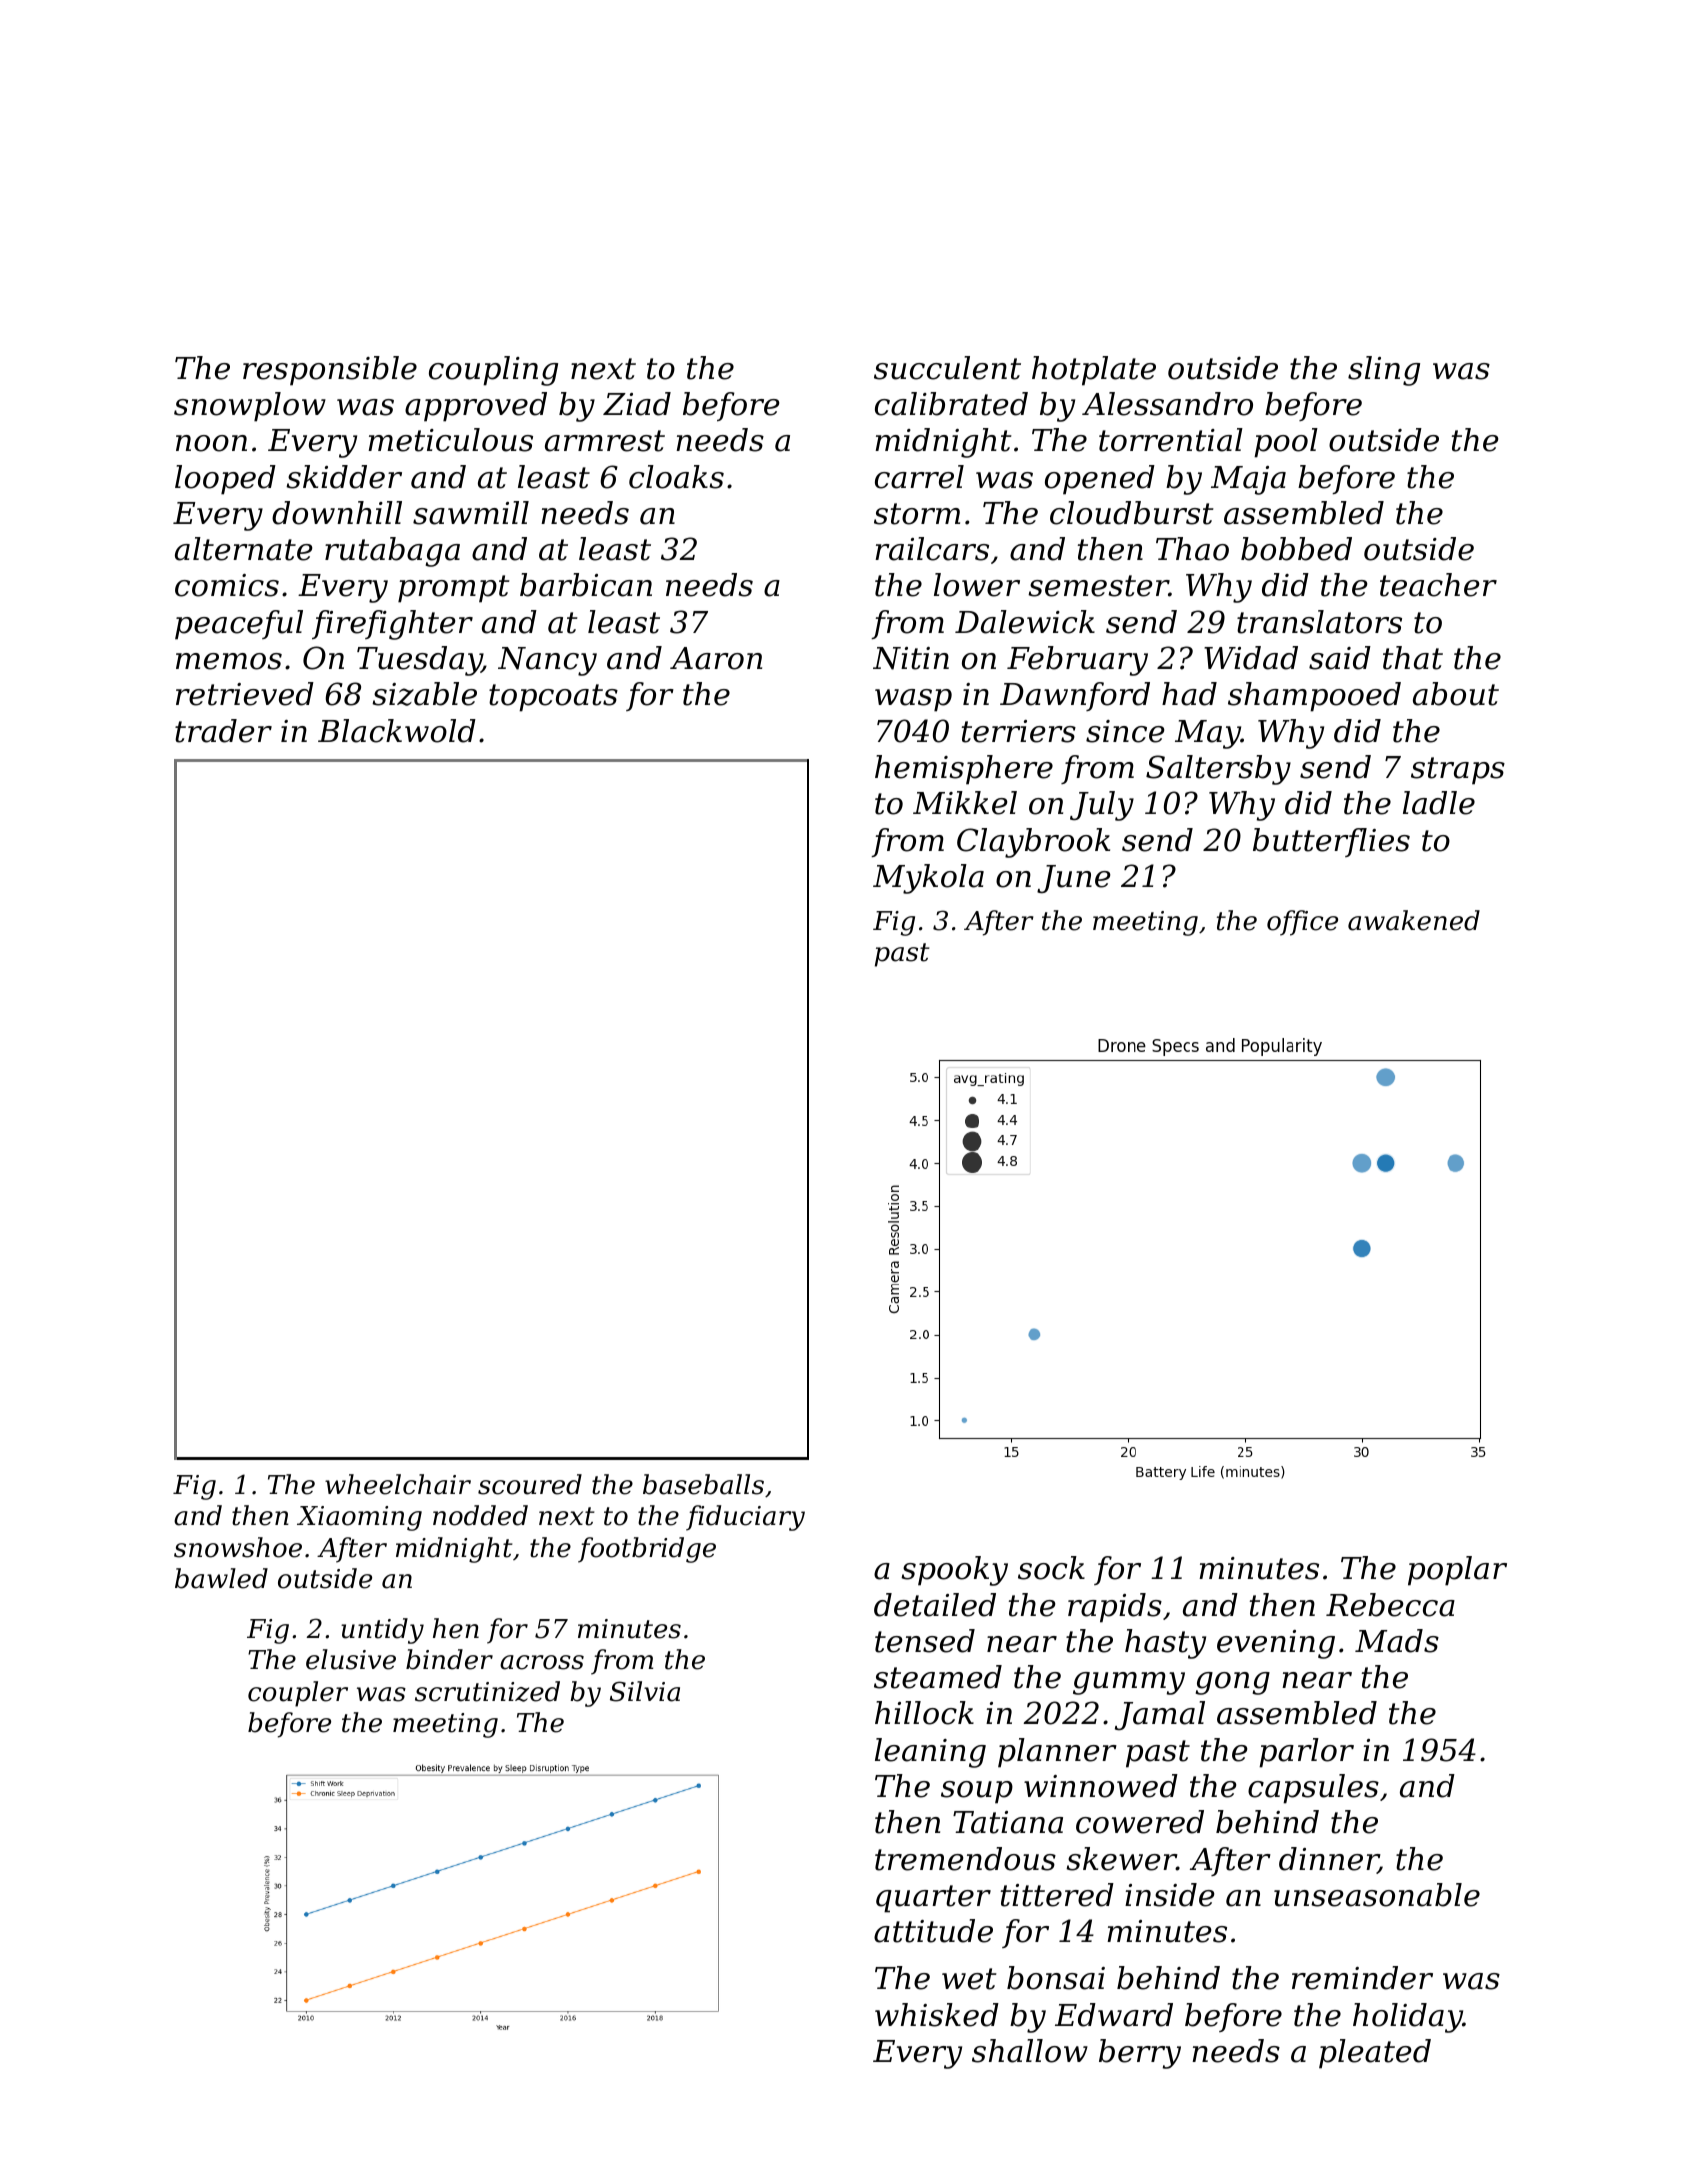 This screenshot has width=1683, height=2178. Describe the element at coordinates (1414, 920) in the screenshot. I see `awakened` at that location.
